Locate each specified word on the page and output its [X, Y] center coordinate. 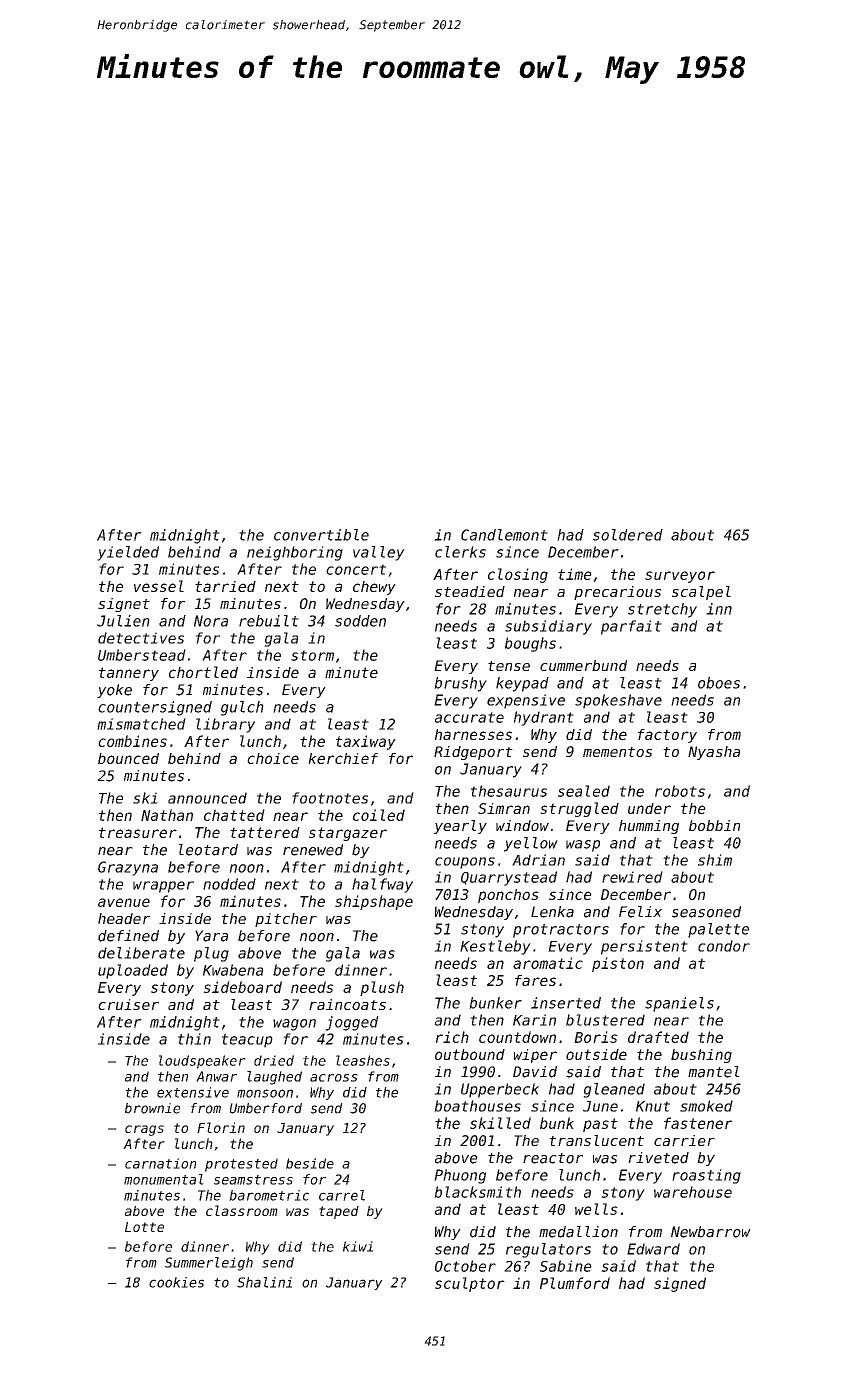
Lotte [144, 1227]
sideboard [242, 987]
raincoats [347, 1004]
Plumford [575, 1283]
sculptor [470, 1284]
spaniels [679, 1004]
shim [715, 860]
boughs [530, 644]
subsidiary [548, 627]
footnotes [330, 798]
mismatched [141, 724]
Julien [123, 621]
